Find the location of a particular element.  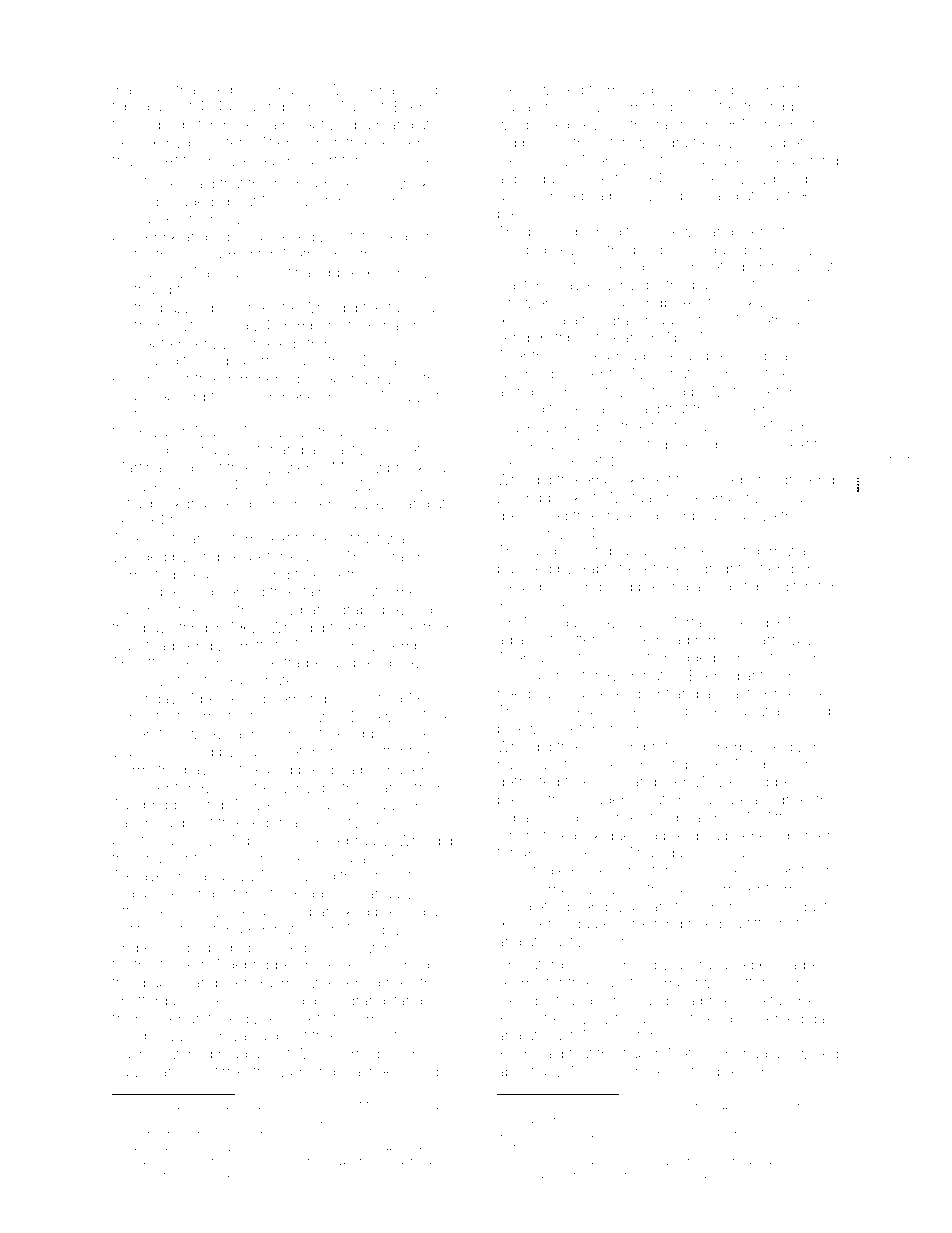

consistent is located at coordinates (146, 716).
